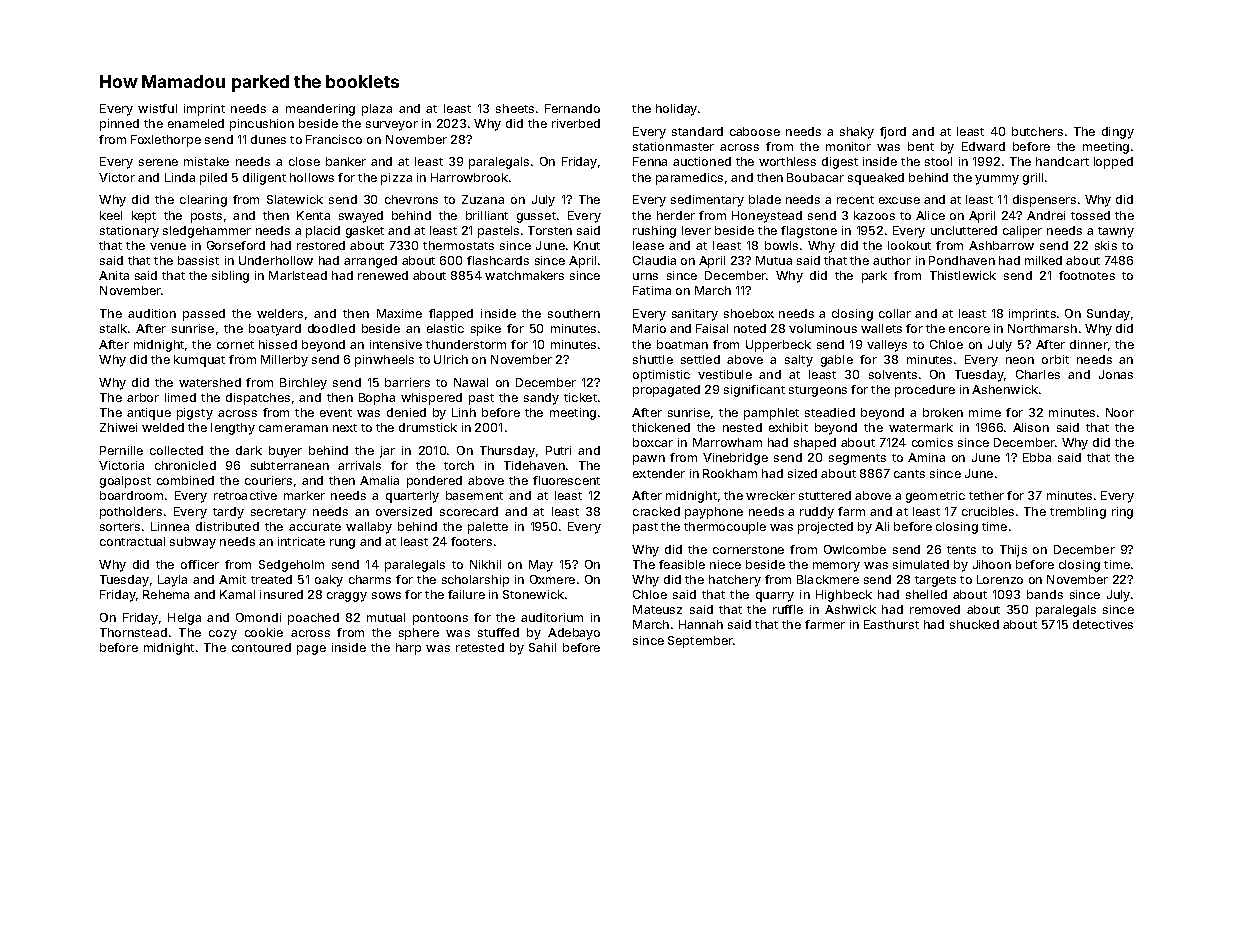  I want to click on stalk, so click(113, 328).
